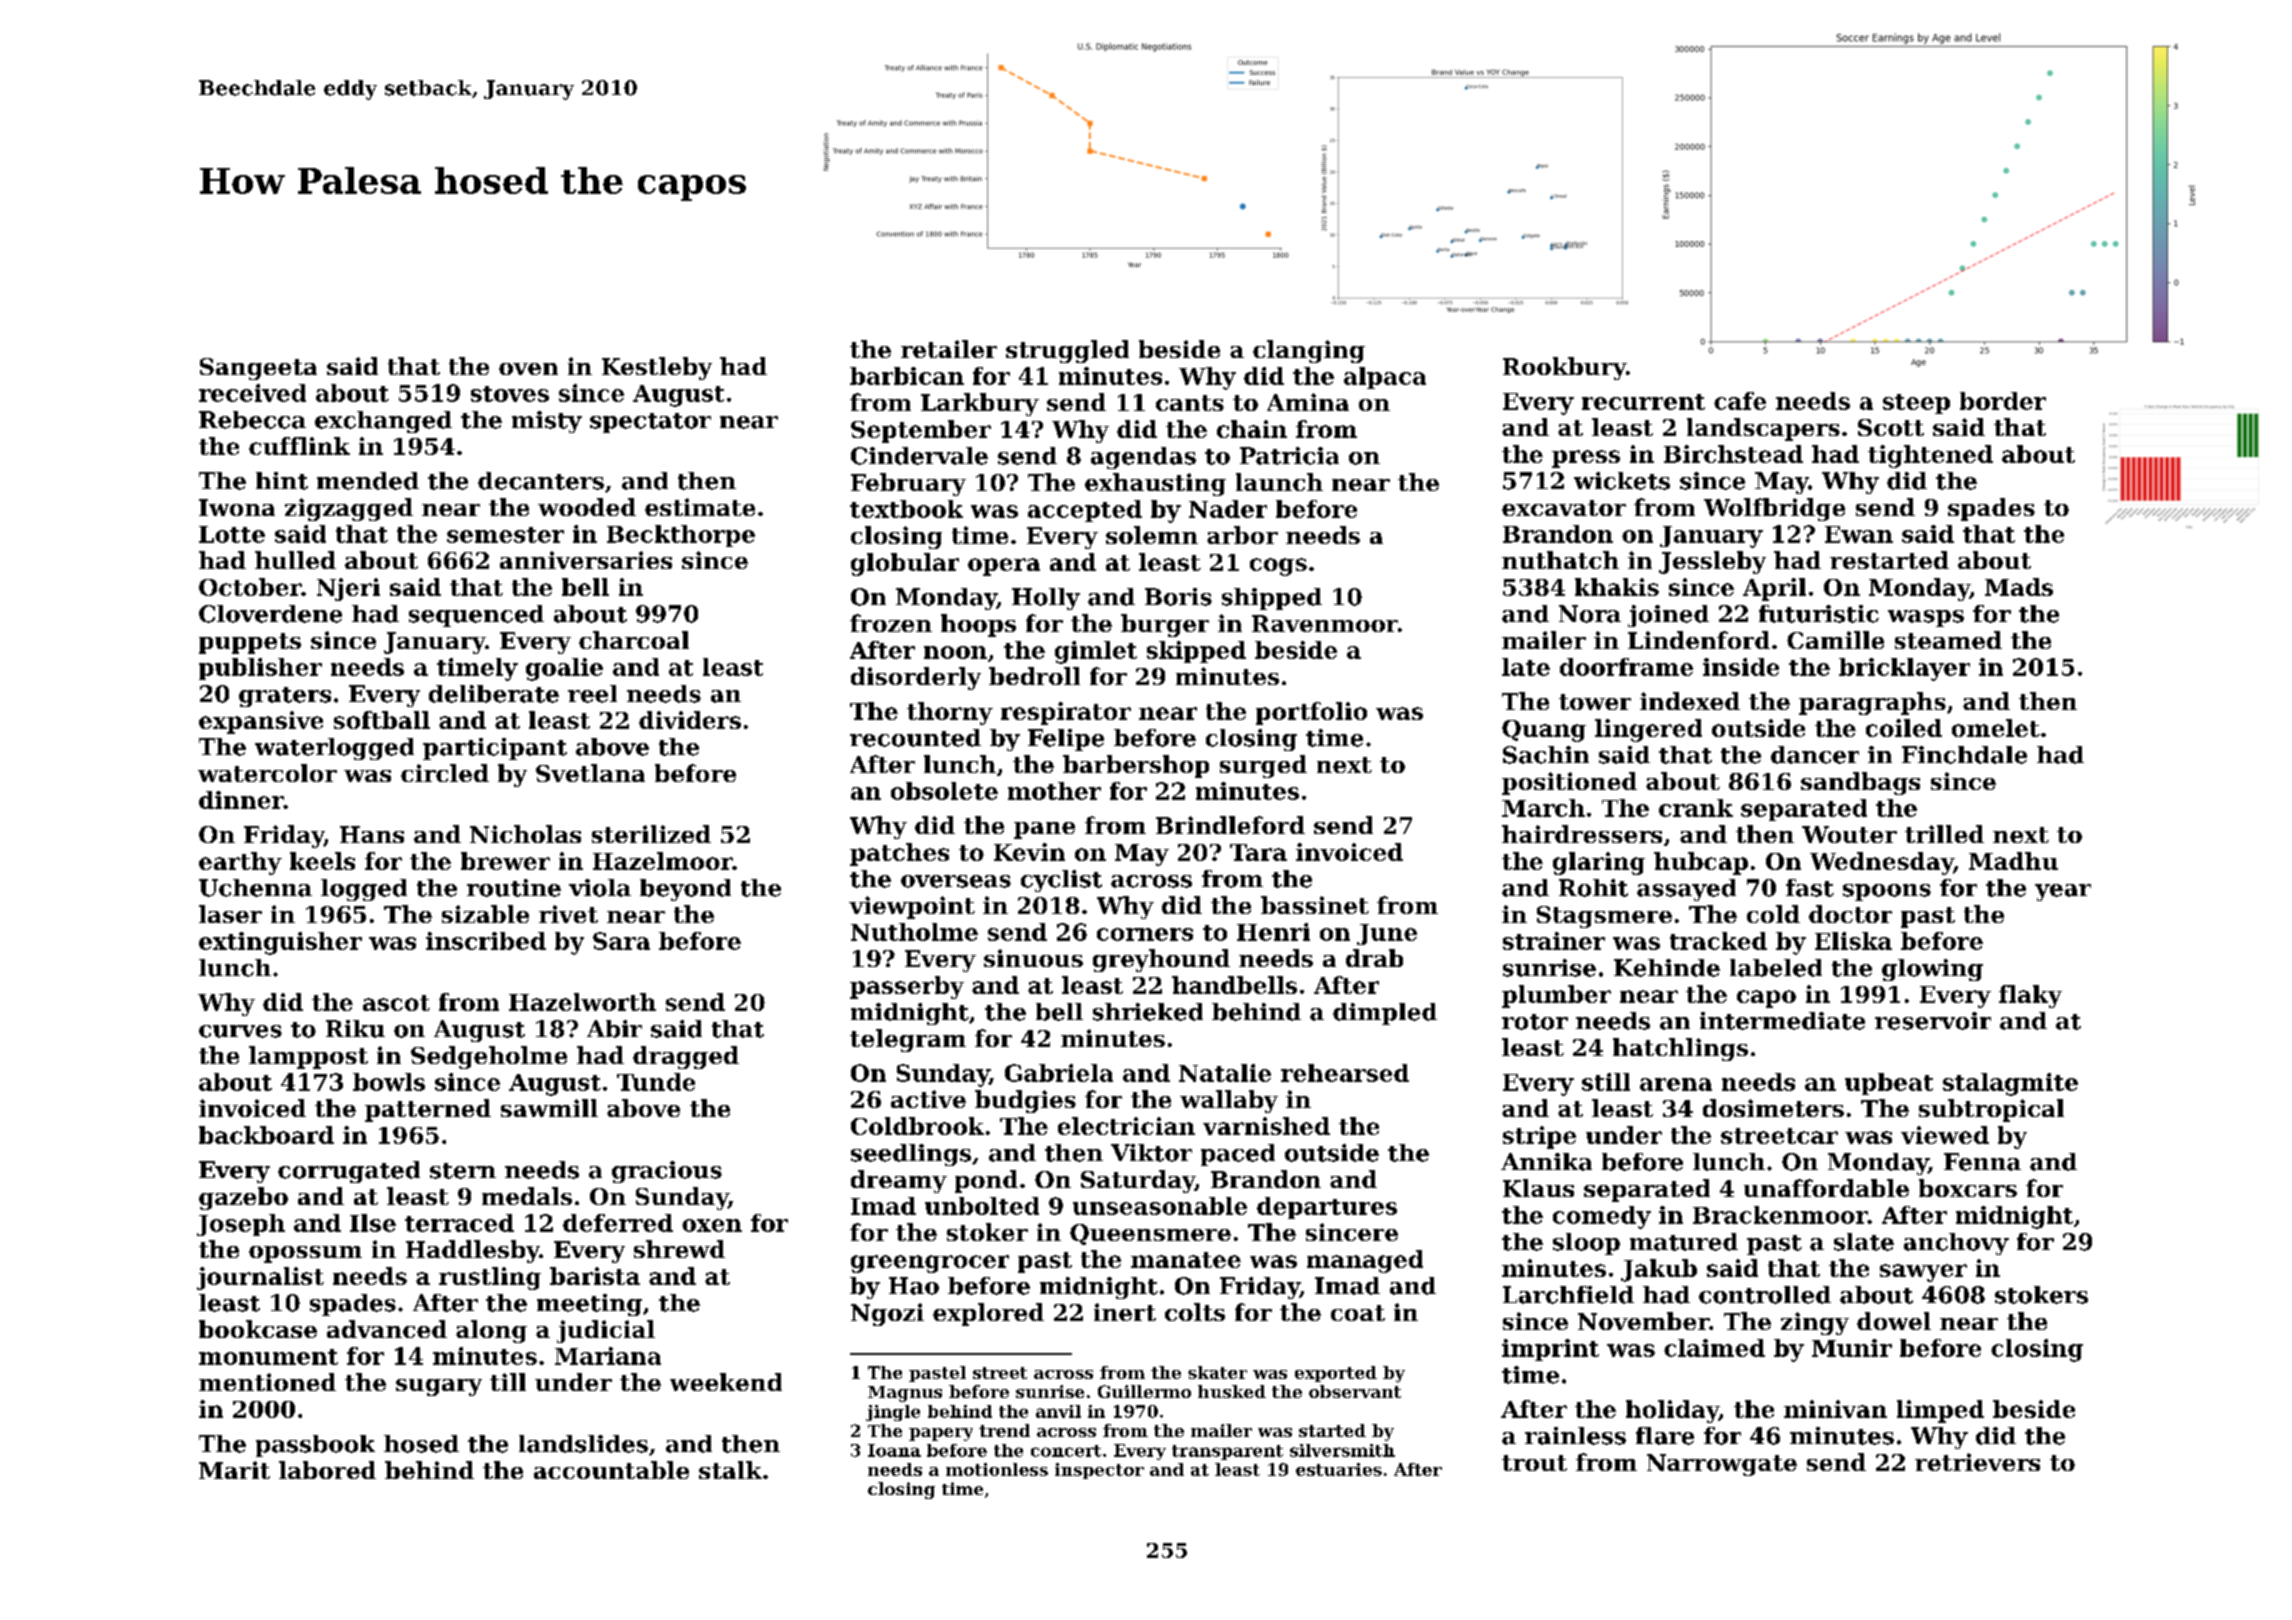  I want to click on skater, so click(1217, 1372).
